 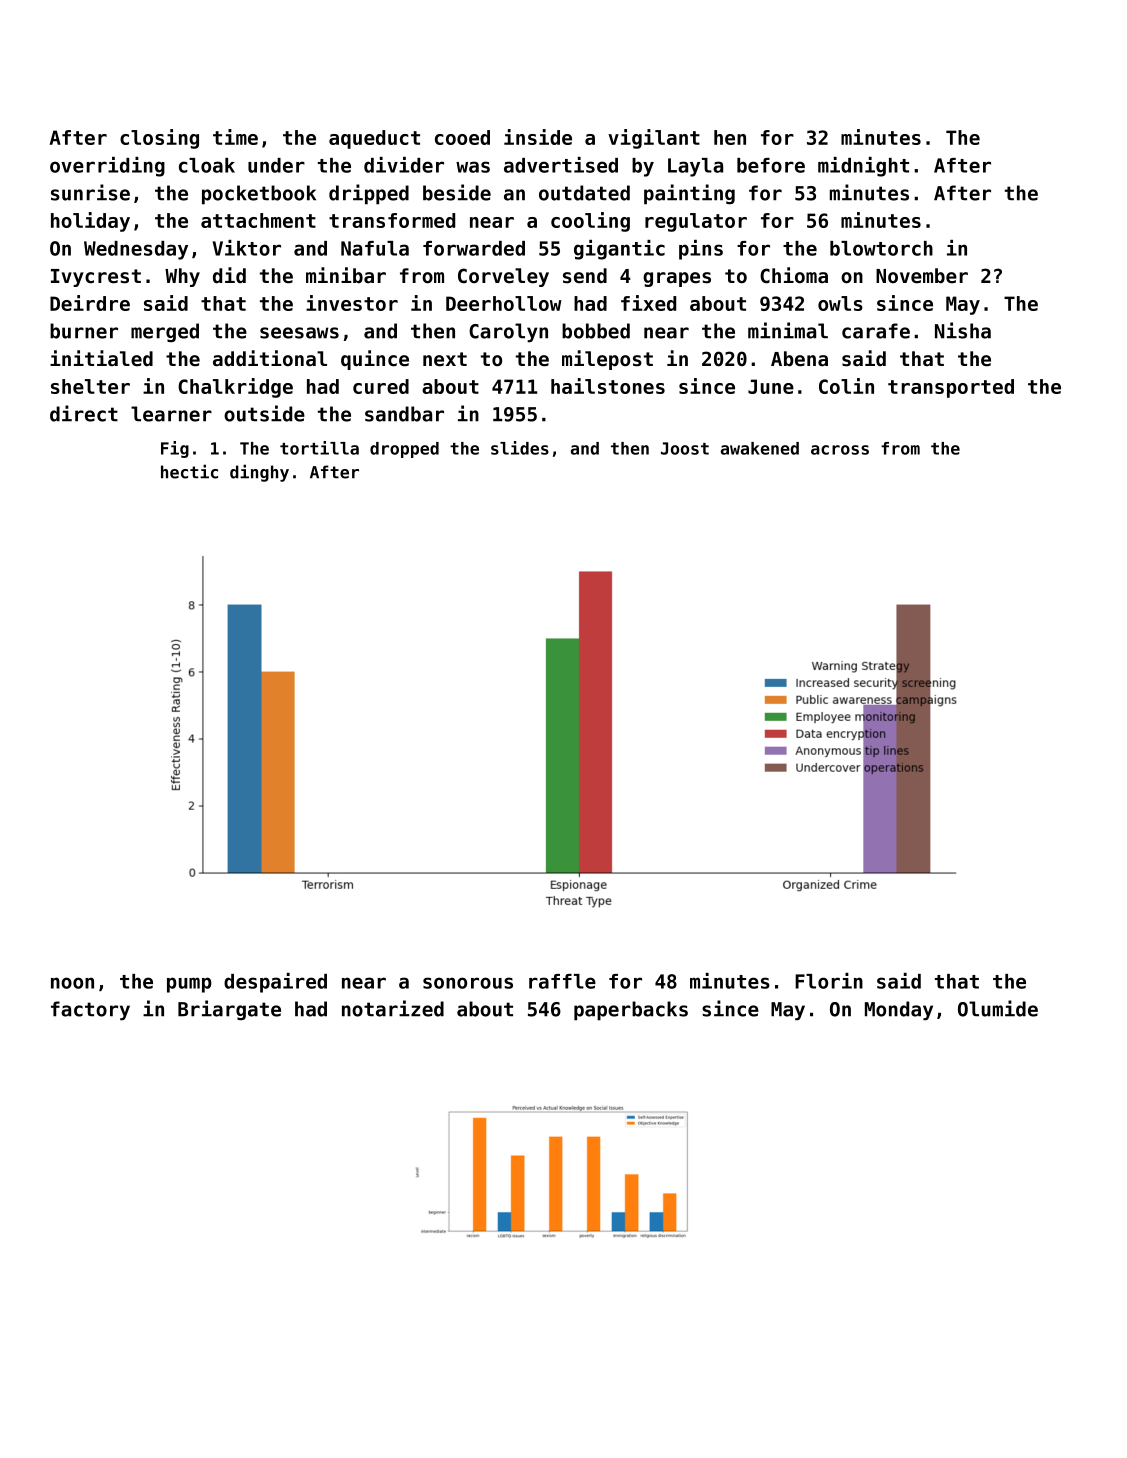 What do you see at coordinates (462, 137) in the page?
I see `cooed` at bounding box center [462, 137].
